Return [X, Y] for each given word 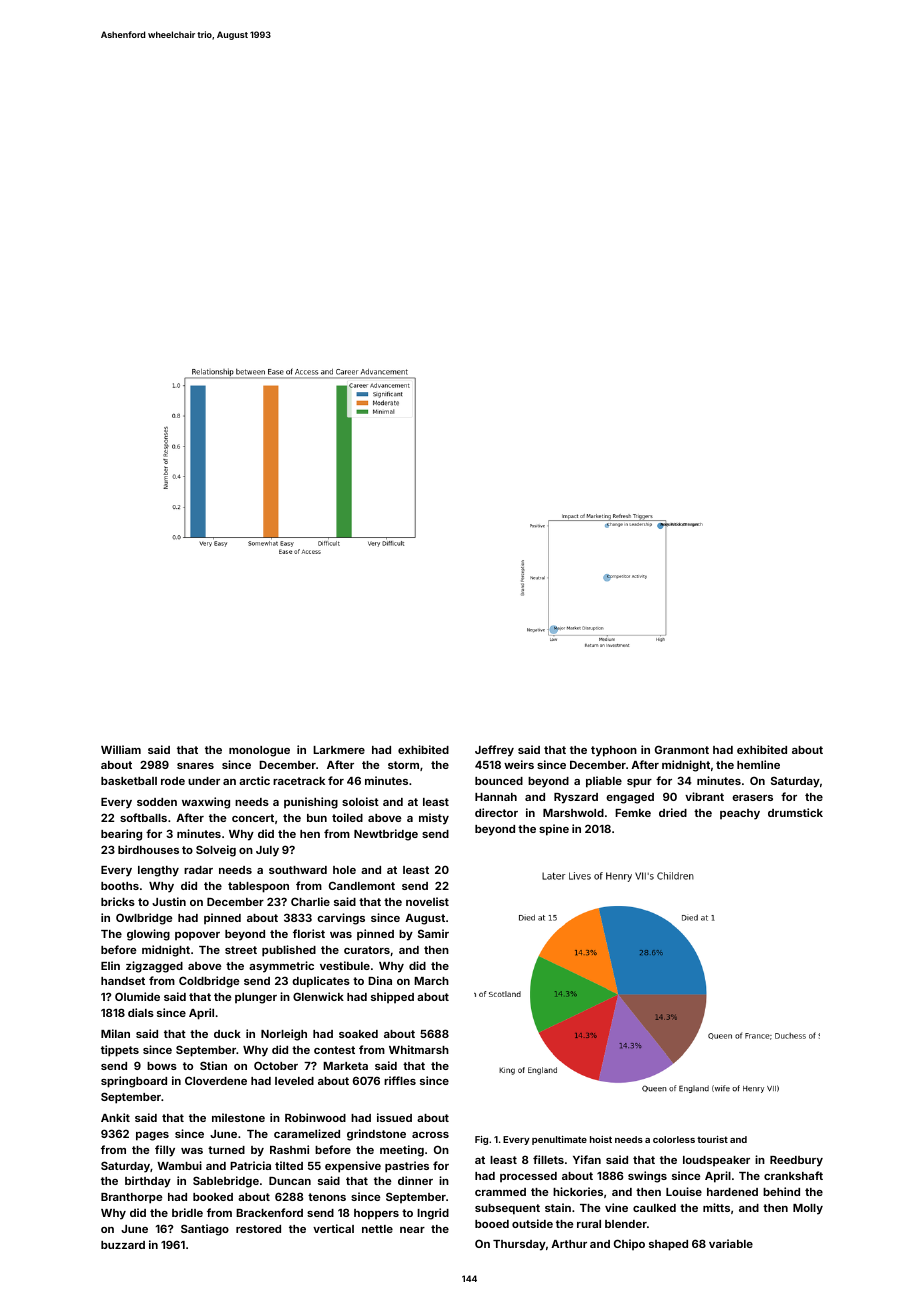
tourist [712, 1139]
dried [673, 812]
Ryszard [576, 798]
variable [731, 1243]
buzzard [123, 1245]
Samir [433, 933]
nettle [377, 1229]
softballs [143, 817]
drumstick [795, 812]
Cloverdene [216, 1080]
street [241, 950]
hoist [601, 1139]
